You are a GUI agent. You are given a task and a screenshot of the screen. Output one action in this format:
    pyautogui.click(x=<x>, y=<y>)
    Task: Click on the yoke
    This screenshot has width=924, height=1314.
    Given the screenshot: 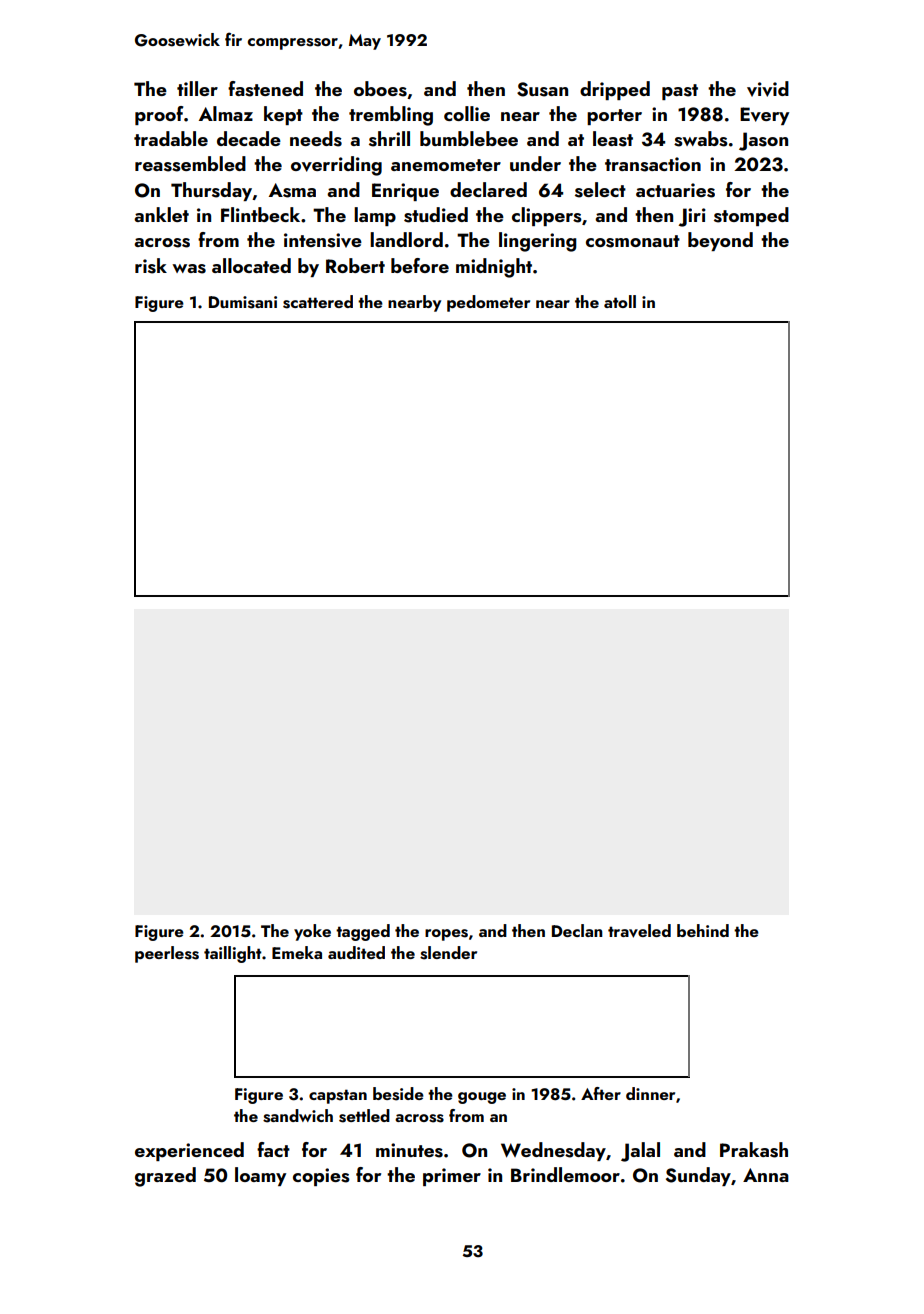 What is the action you would take?
    pyautogui.click(x=312, y=932)
